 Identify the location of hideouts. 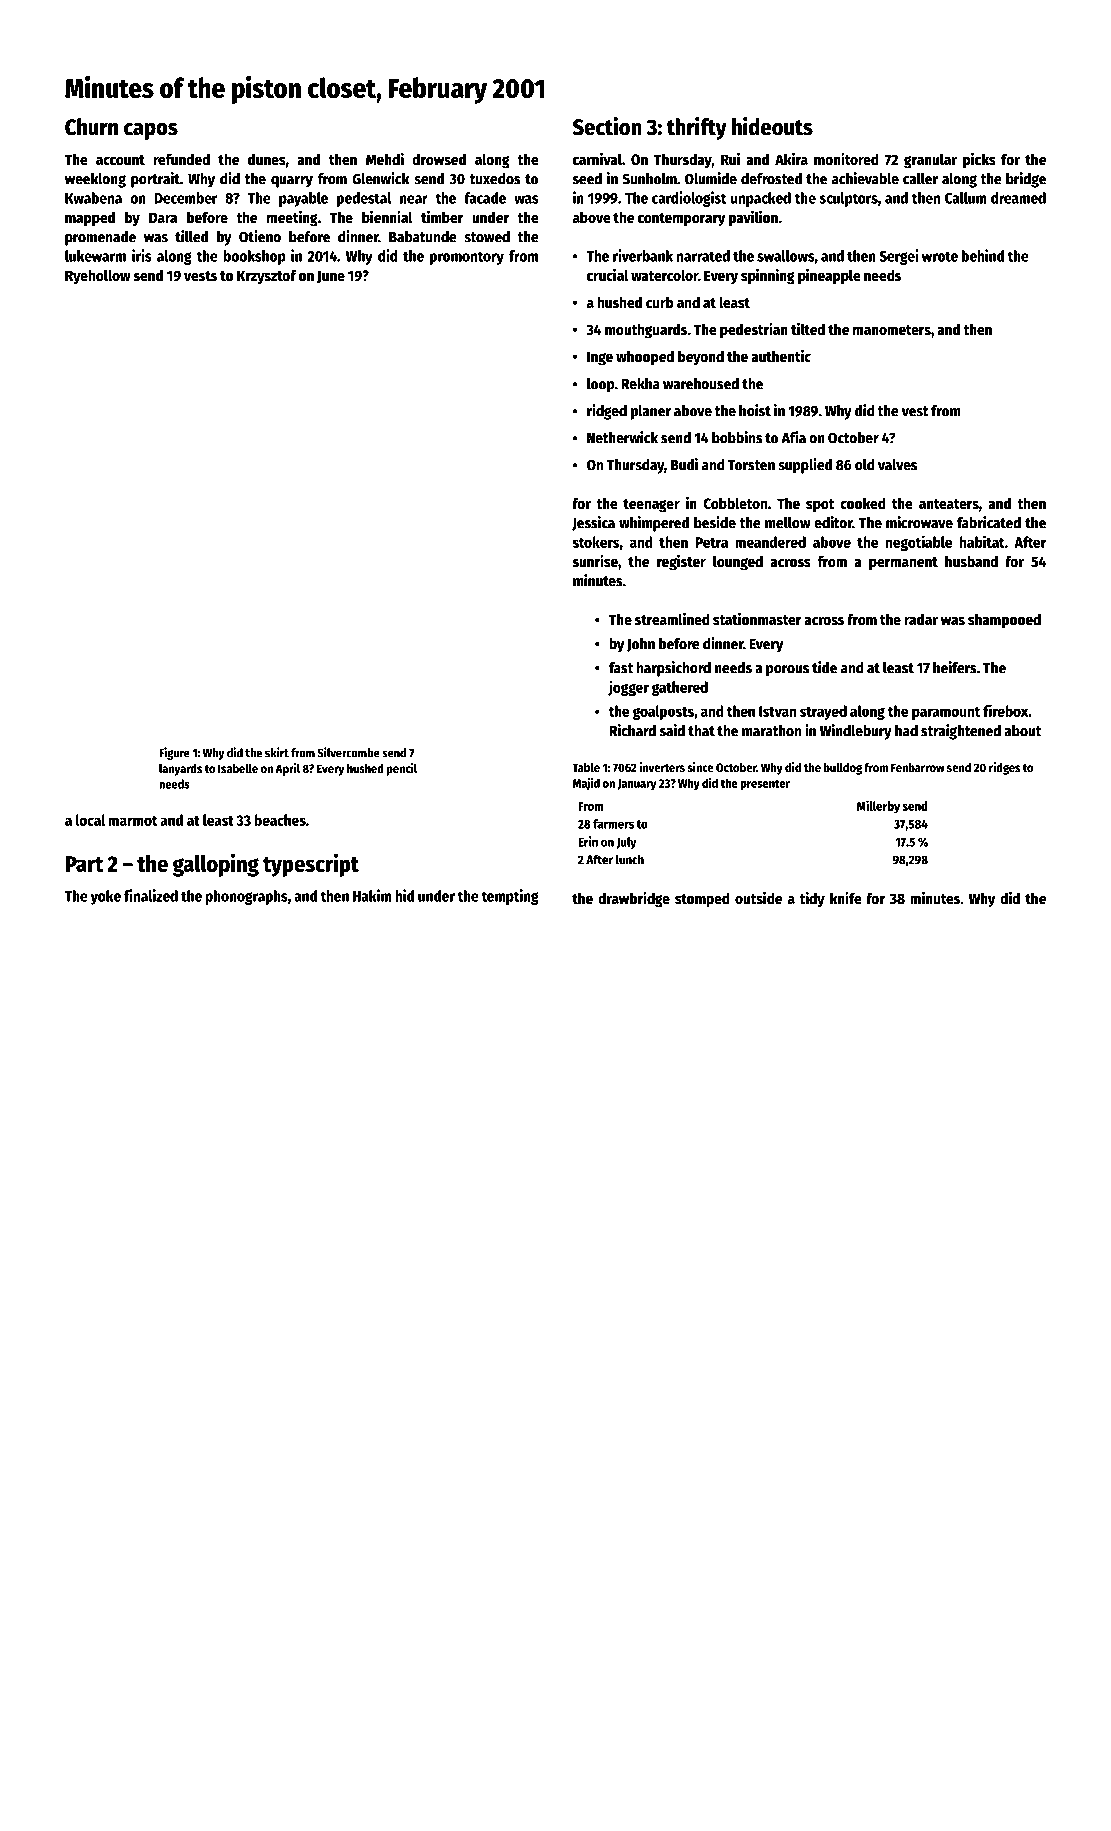
(772, 126).
